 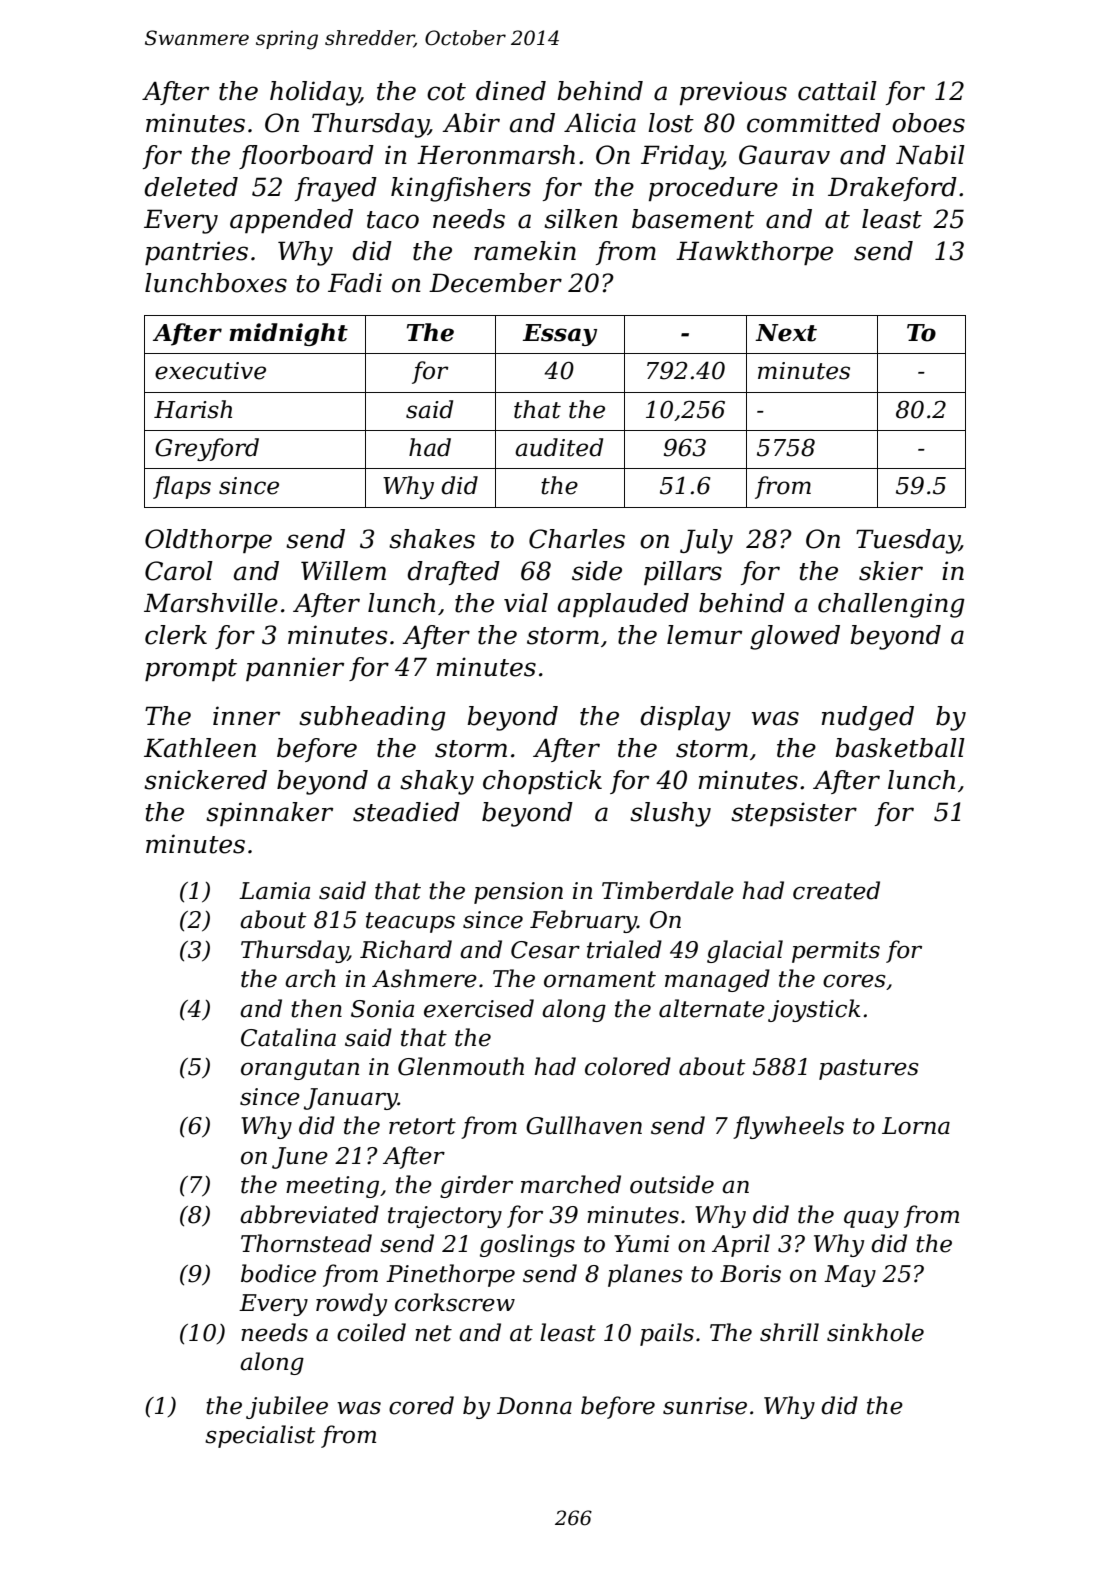 I want to click on Drakeford, so click(x=892, y=189).
